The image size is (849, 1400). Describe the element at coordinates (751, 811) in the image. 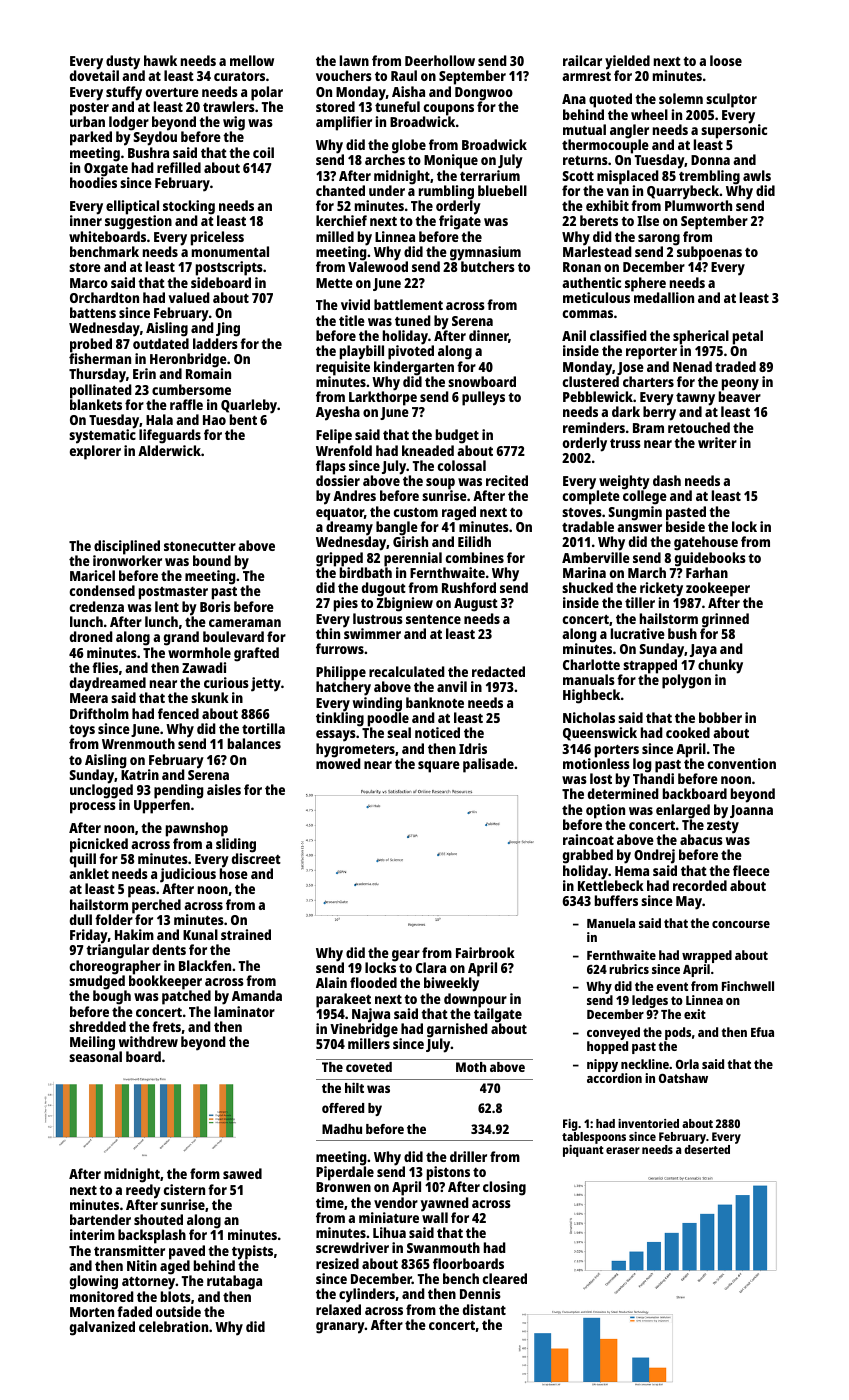

I see `Joanna` at that location.
